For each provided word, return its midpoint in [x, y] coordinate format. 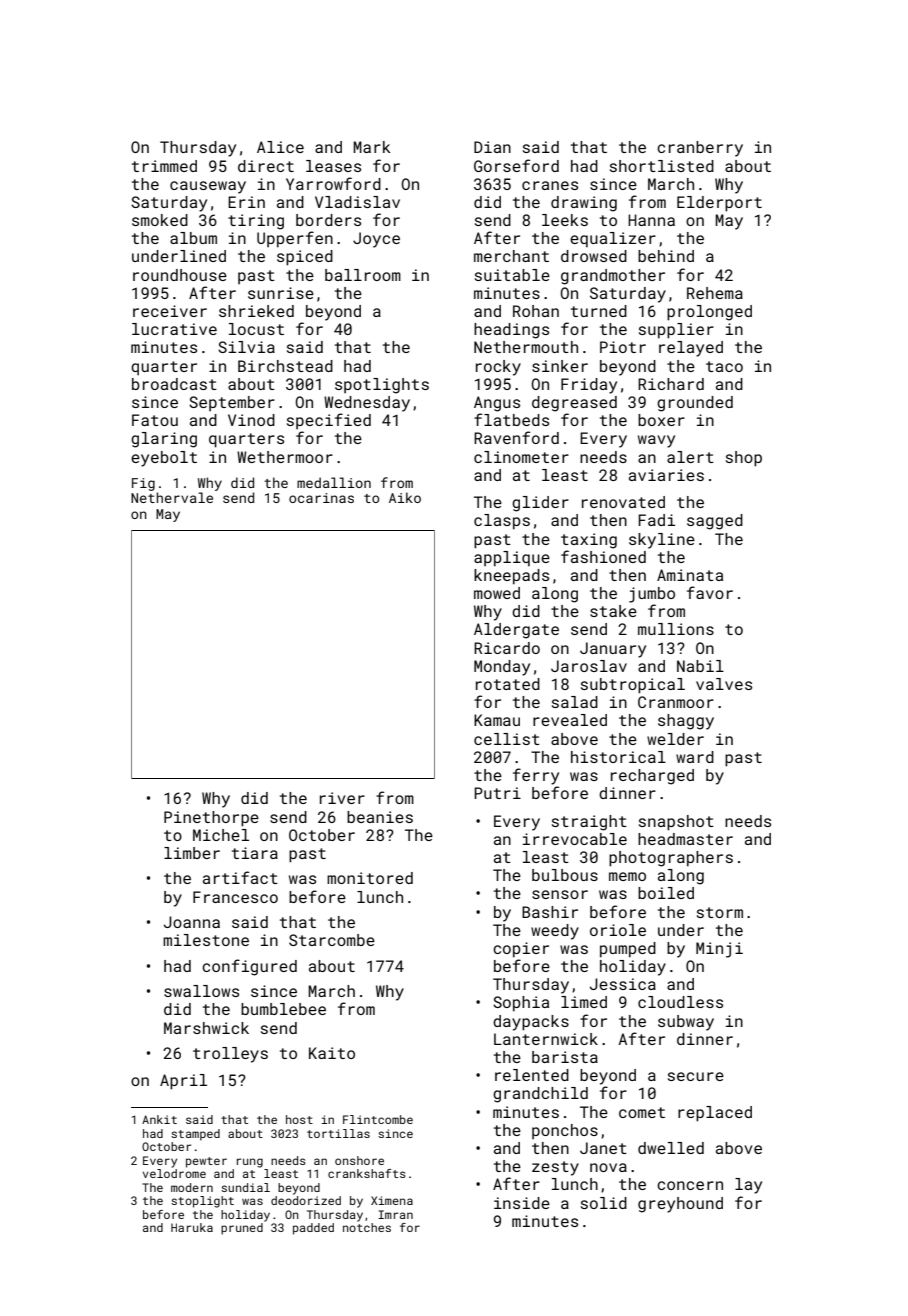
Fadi [656, 520]
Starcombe [332, 940]
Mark [372, 147]
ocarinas [321, 498]
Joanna [192, 922]
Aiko [405, 497]
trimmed [164, 166]
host [299, 1119]
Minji [719, 950]
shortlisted [662, 166]
